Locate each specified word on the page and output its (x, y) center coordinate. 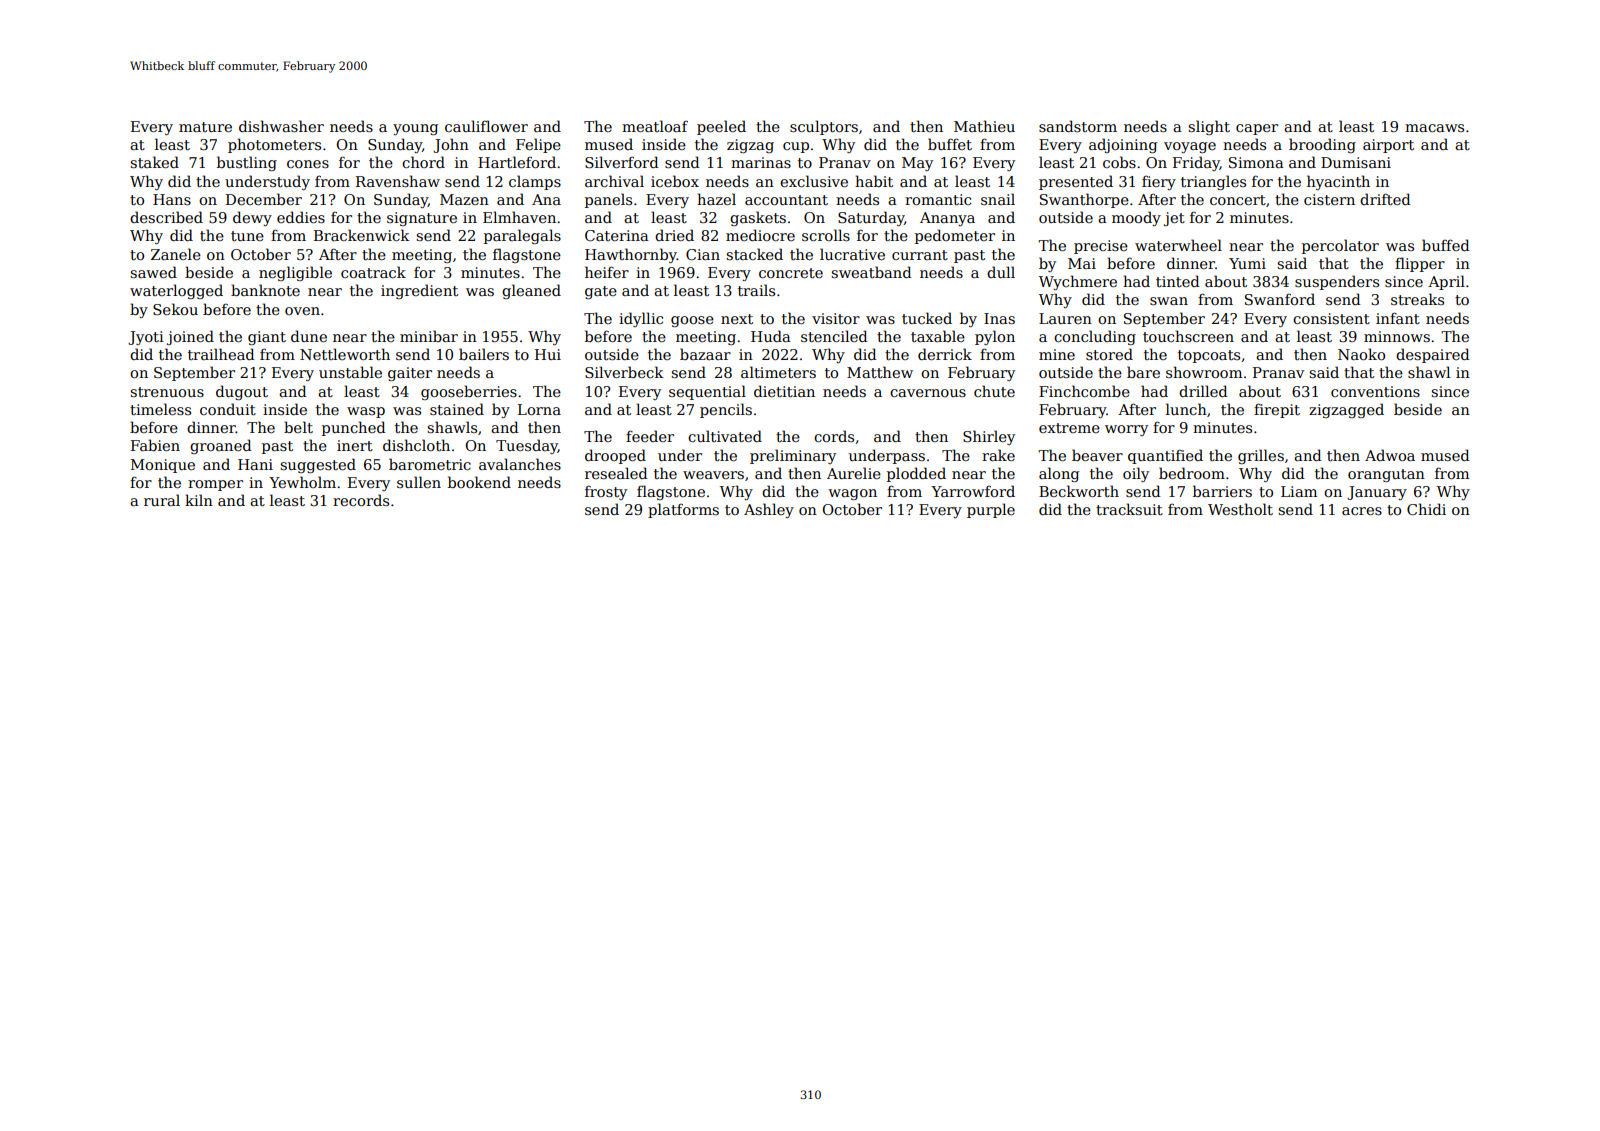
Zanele (176, 254)
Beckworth (1079, 491)
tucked (927, 318)
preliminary (793, 456)
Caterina (617, 235)
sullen (419, 482)
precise (1101, 247)
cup (796, 147)
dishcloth (416, 445)
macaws (1434, 128)
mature (205, 127)
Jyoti (146, 338)
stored (1109, 354)
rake (998, 455)
